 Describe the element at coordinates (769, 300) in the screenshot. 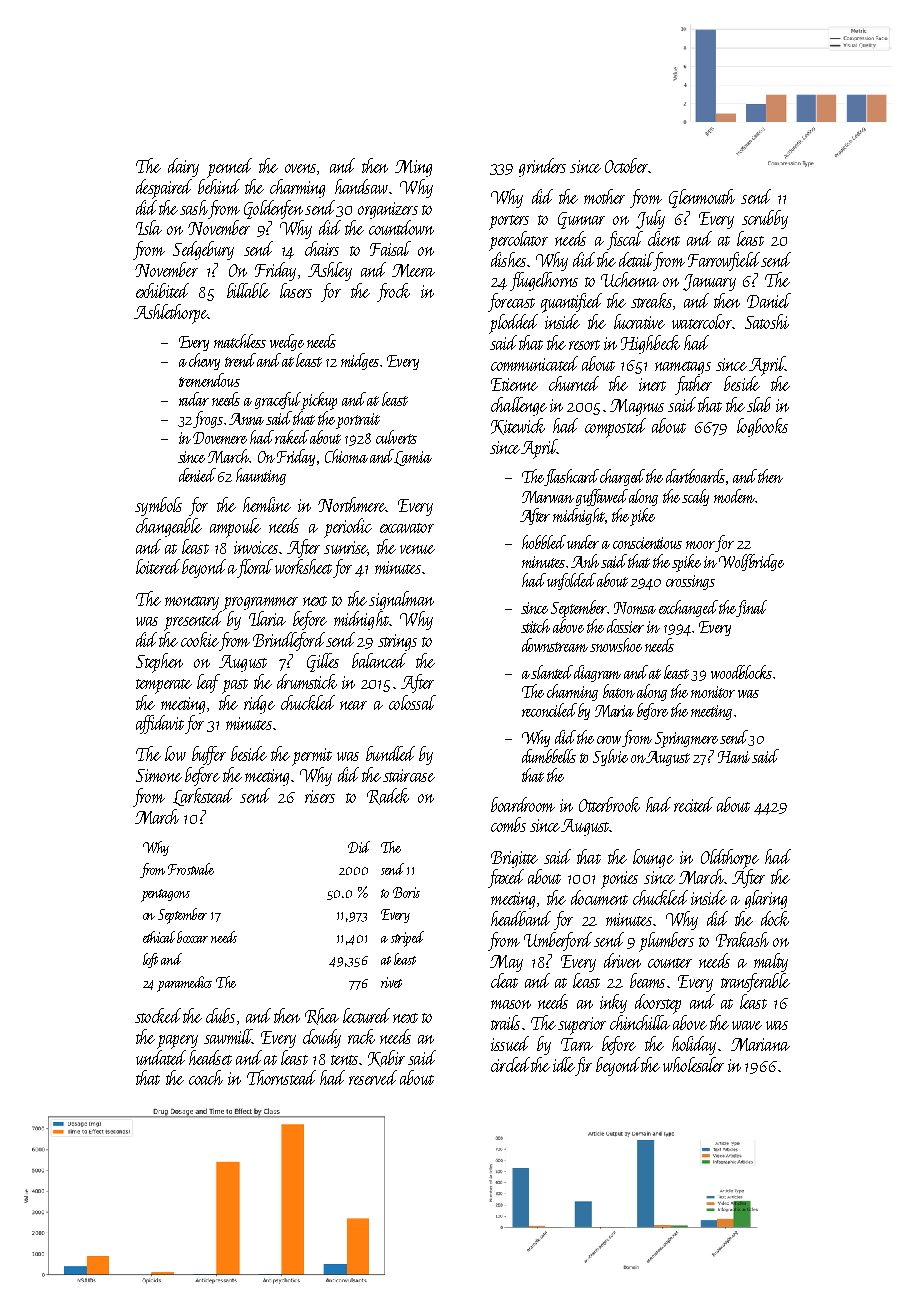

I see `Daniel` at that location.
